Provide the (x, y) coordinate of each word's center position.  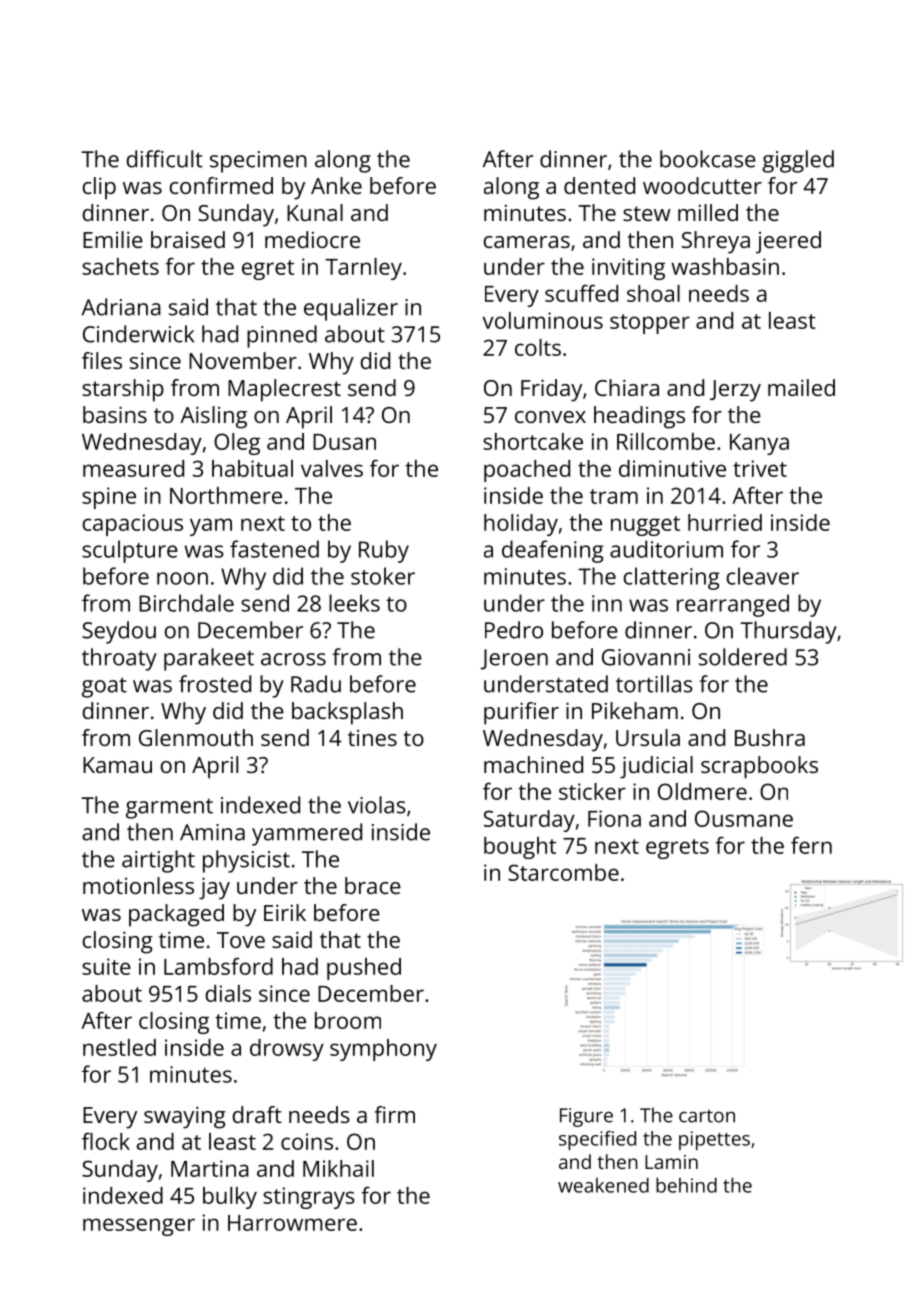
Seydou (119, 632)
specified (597, 1140)
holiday (521, 525)
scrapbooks (759, 767)
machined (533, 764)
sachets (120, 266)
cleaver (763, 576)
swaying (185, 1117)
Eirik (285, 912)
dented (599, 185)
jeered (788, 242)
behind (686, 1185)
